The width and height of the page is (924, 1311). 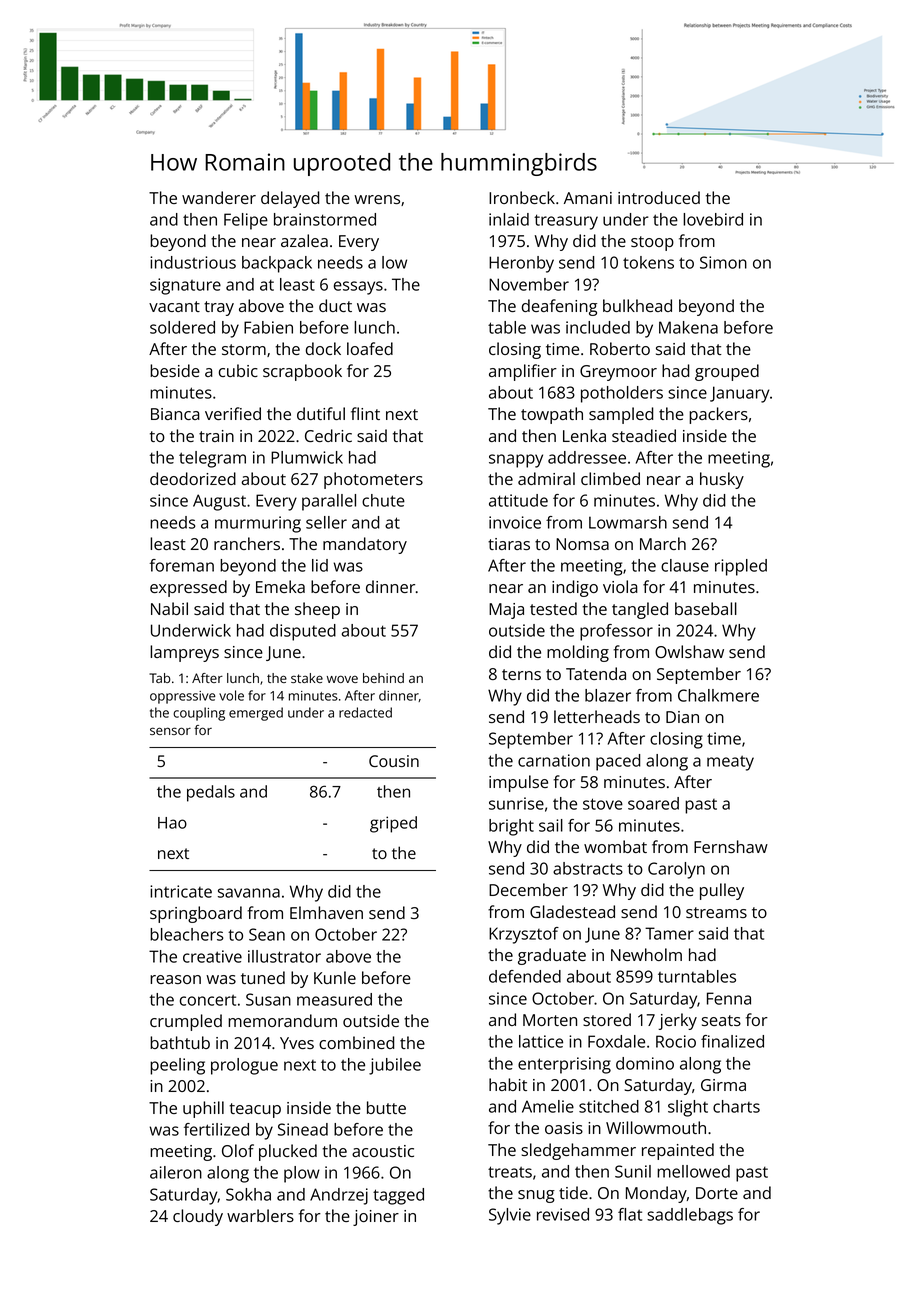 What do you see at coordinates (290, 199) in the page?
I see `delayed` at bounding box center [290, 199].
